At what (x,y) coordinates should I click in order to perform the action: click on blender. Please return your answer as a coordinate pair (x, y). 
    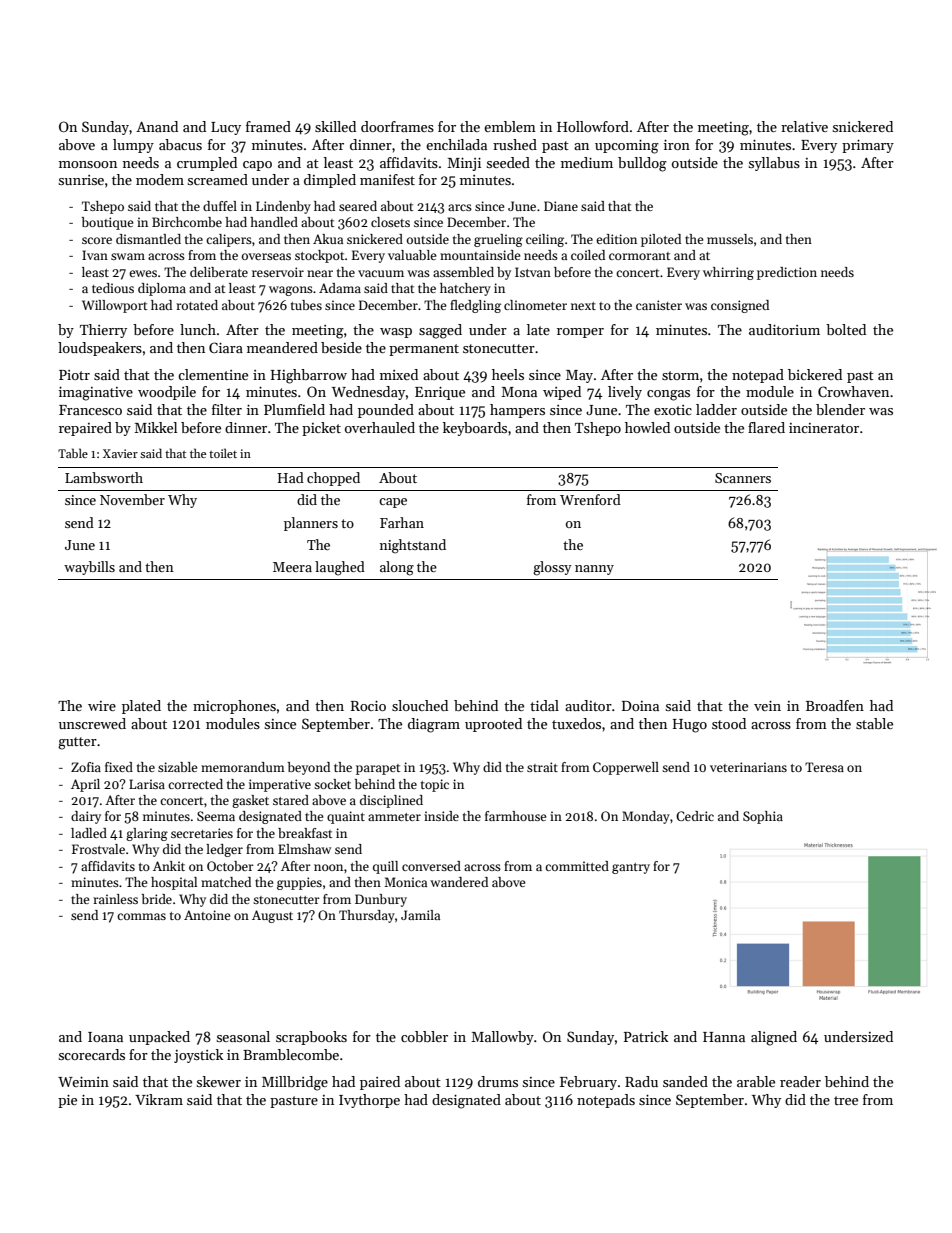
    Looking at the image, I should click on (840, 409).
